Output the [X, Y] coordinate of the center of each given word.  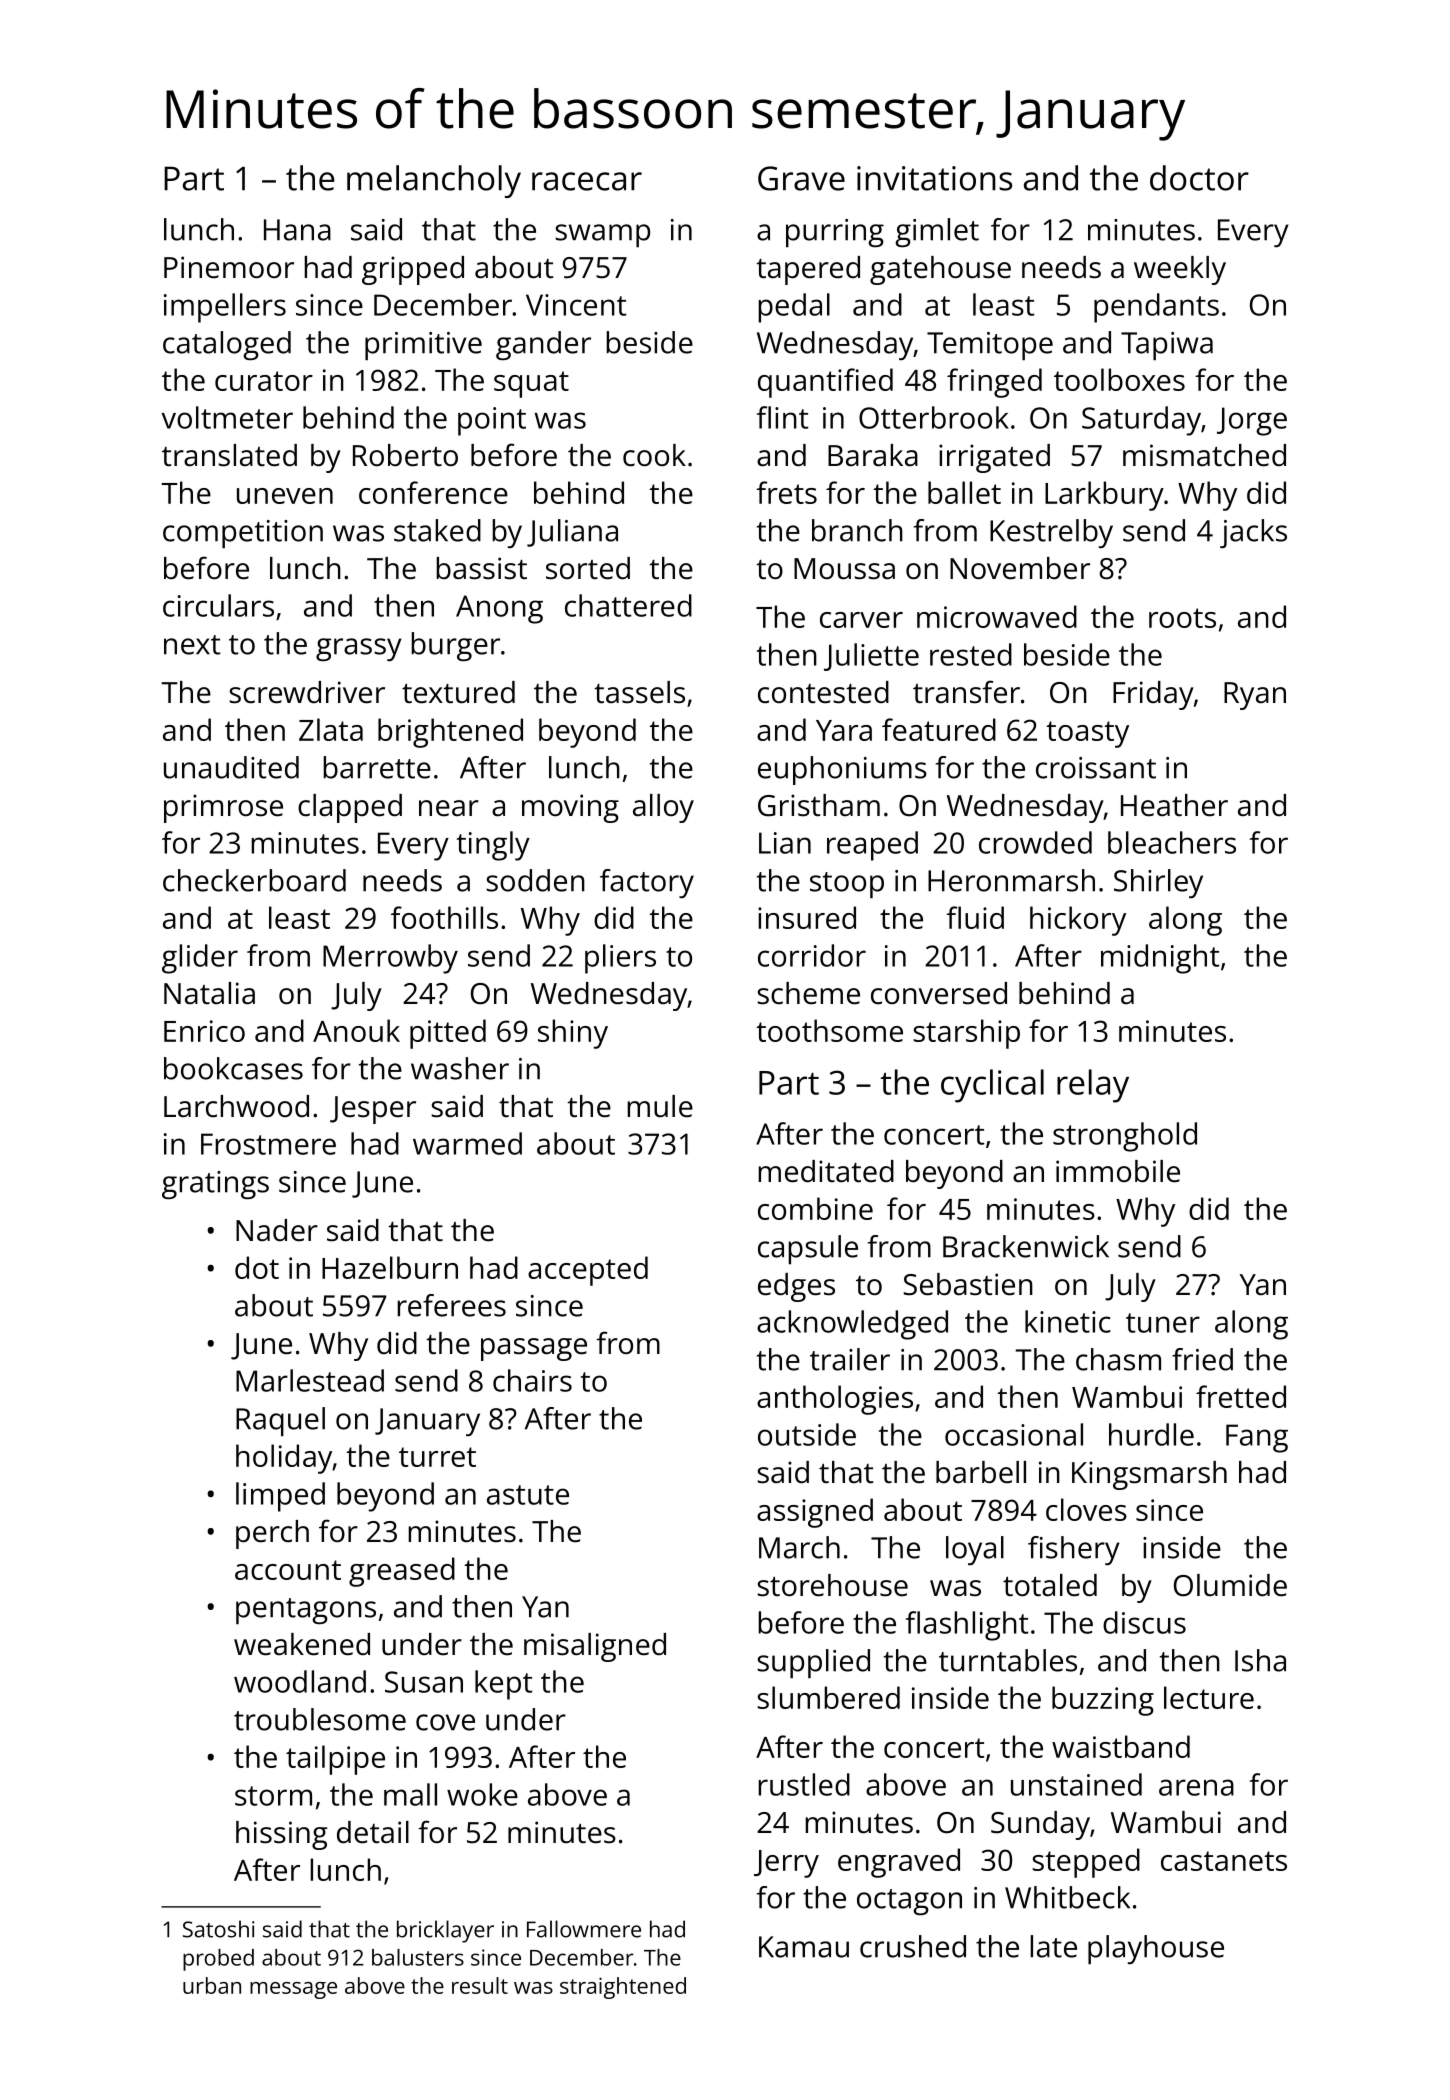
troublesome [320, 1719]
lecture [1209, 1697]
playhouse [1156, 1949]
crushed [913, 1946]
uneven [285, 496]
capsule [808, 1249]
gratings [215, 1185]
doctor [1199, 178]
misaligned [595, 1647]
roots [1182, 618]
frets [786, 492]
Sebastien [968, 1284]
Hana [297, 230]
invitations [934, 178]
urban [212, 1985]
